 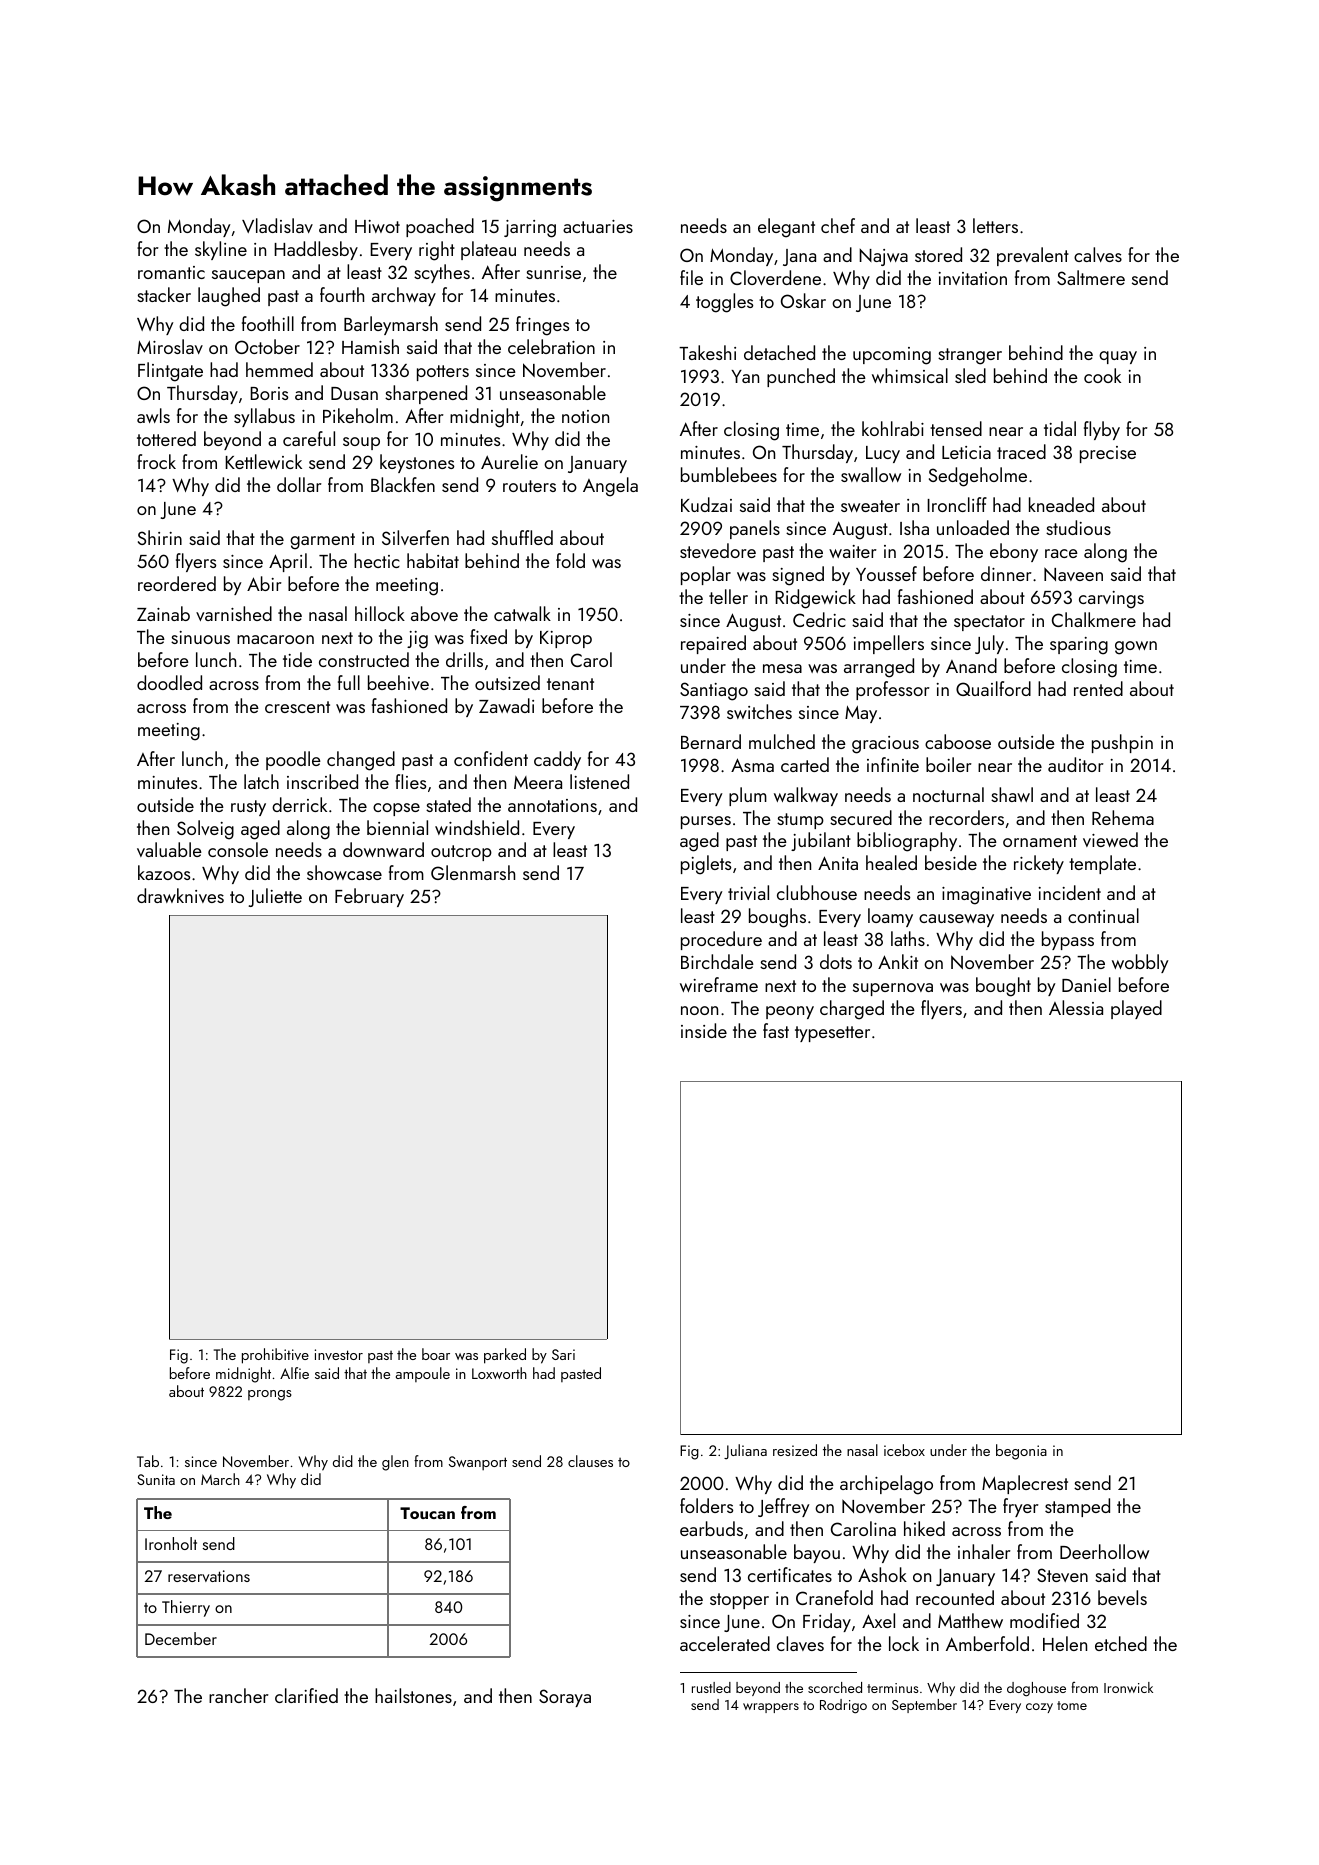 I want to click on Sari, so click(x=563, y=1354).
